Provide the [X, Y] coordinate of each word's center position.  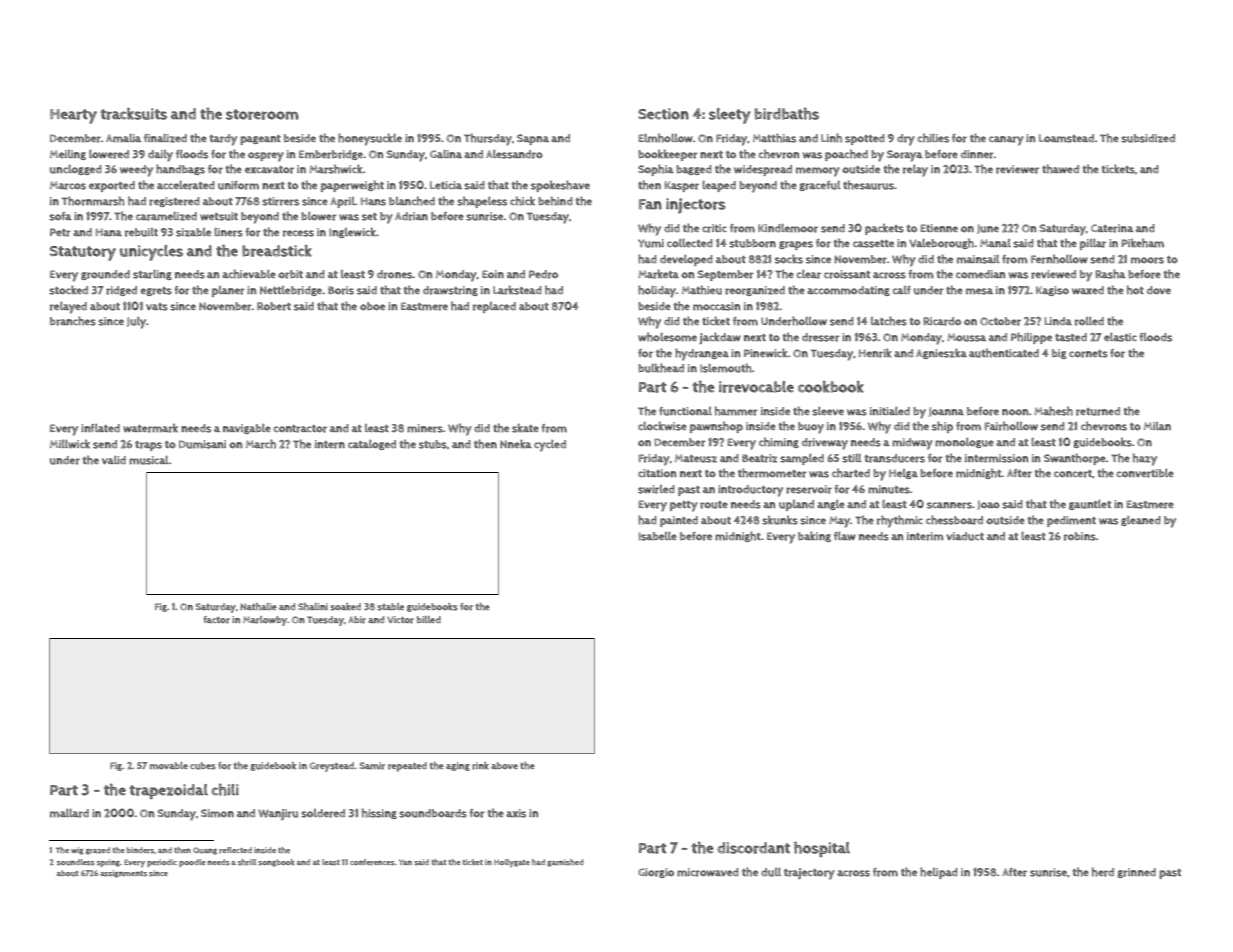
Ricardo [942, 321]
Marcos [68, 185]
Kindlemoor [788, 228]
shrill [247, 862]
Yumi [651, 243]
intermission [996, 458]
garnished [565, 863]
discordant [753, 848]
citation [657, 473]
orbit [290, 274]
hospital [822, 849]
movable [169, 765]
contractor [300, 429]
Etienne [939, 228]
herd [1103, 872]
